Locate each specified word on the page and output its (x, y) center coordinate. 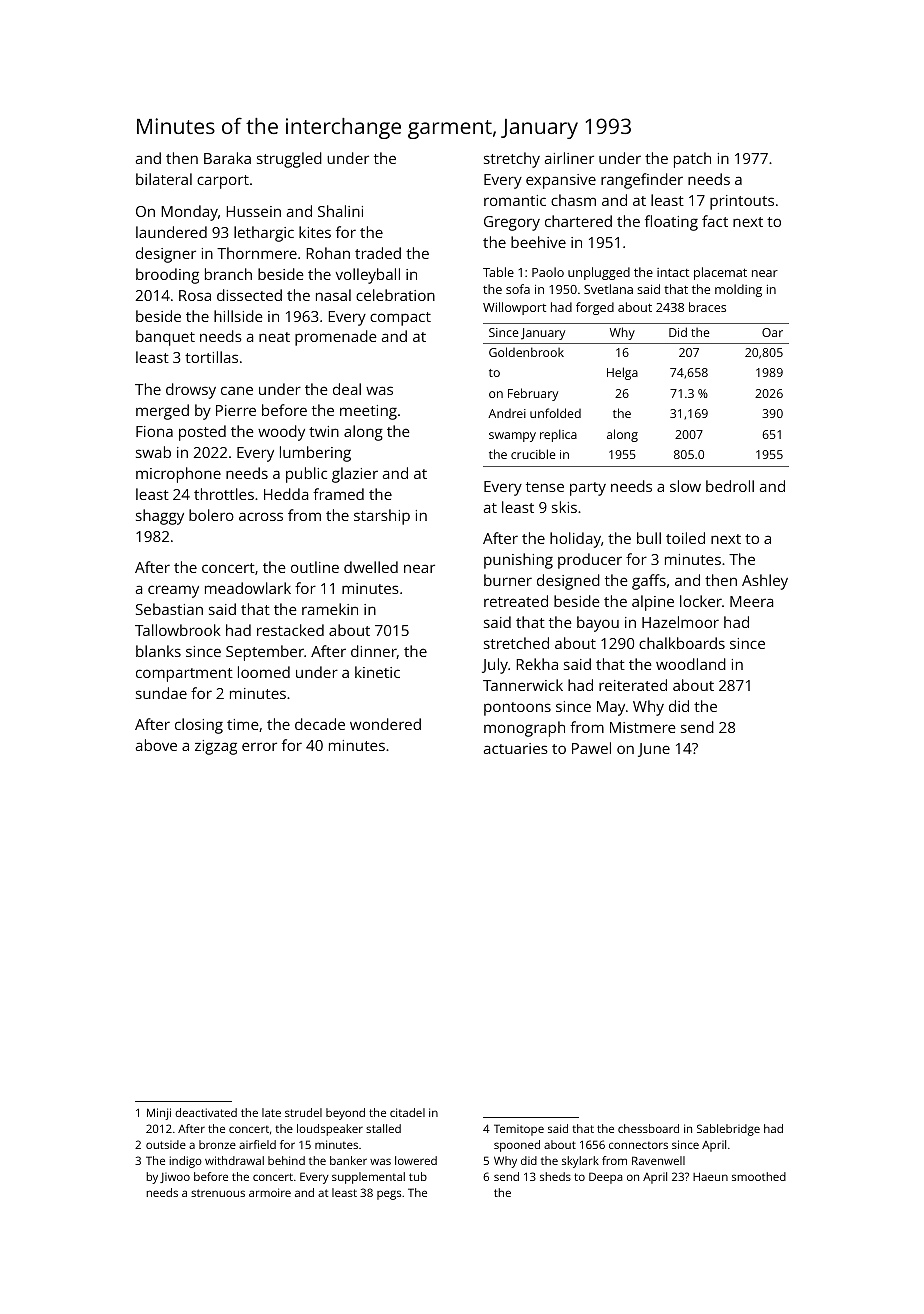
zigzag (216, 747)
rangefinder (642, 181)
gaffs (649, 582)
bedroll (730, 486)
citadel (407, 1112)
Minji (159, 1114)
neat (274, 337)
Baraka (227, 158)
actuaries (516, 748)
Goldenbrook (526, 352)
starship (382, 517)
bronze (217, 1144)
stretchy (512, 160)
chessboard (648, 1128)
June (654, 750)
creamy (173, 591)
